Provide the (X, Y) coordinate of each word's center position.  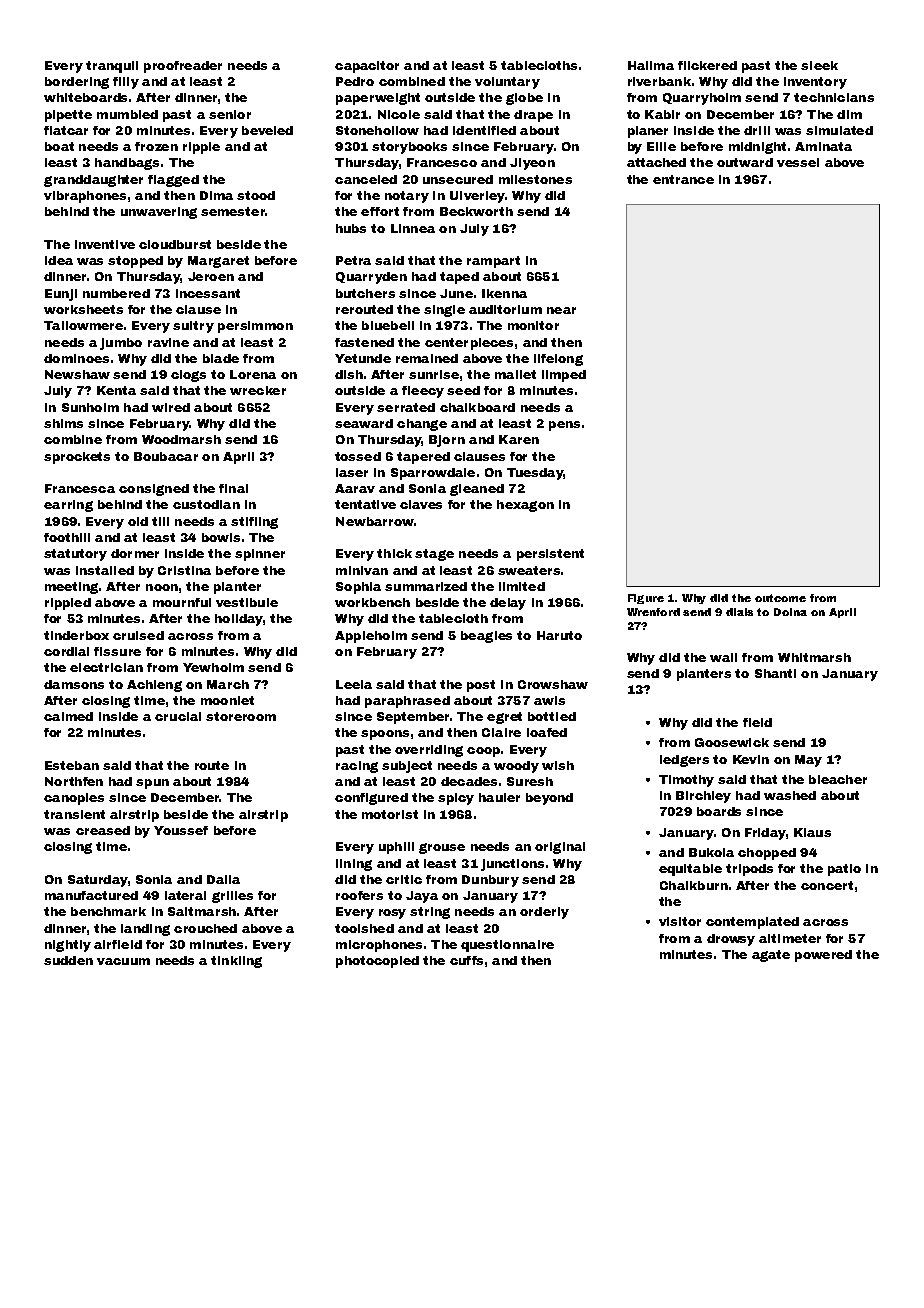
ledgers (684, 761)
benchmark (108, 911)
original (560, 848)
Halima (651, 65)
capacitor (367, 67)
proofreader (183, 67)
